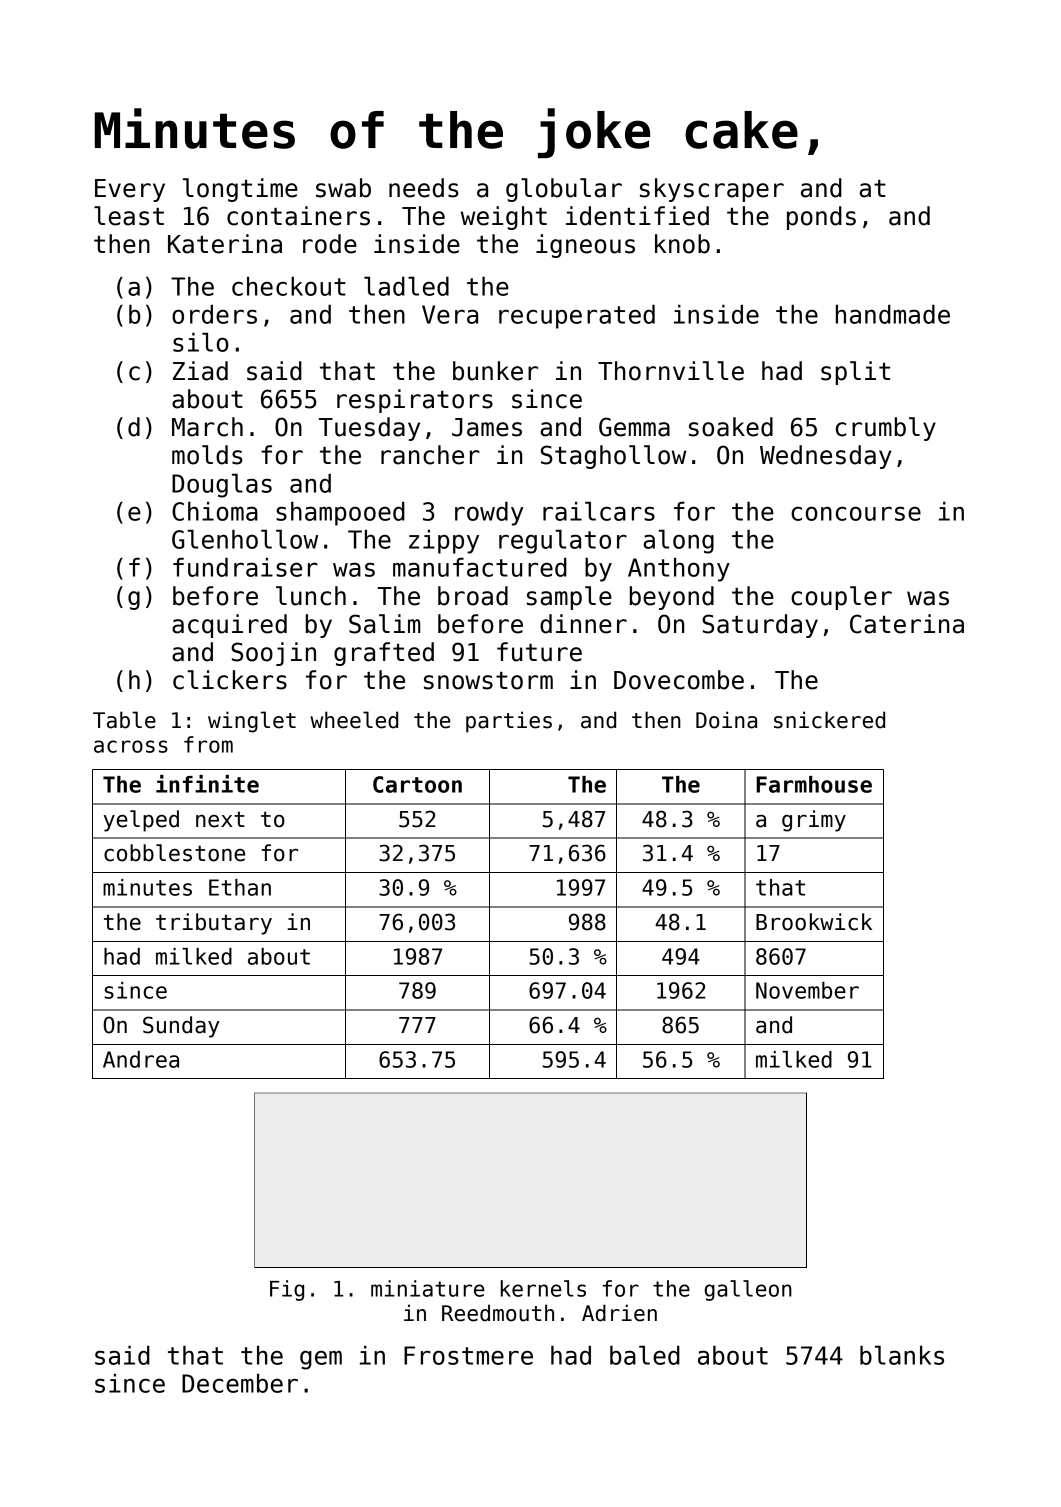 The image size is (1061, 1507). I want to click on least, so click(129, 216).
